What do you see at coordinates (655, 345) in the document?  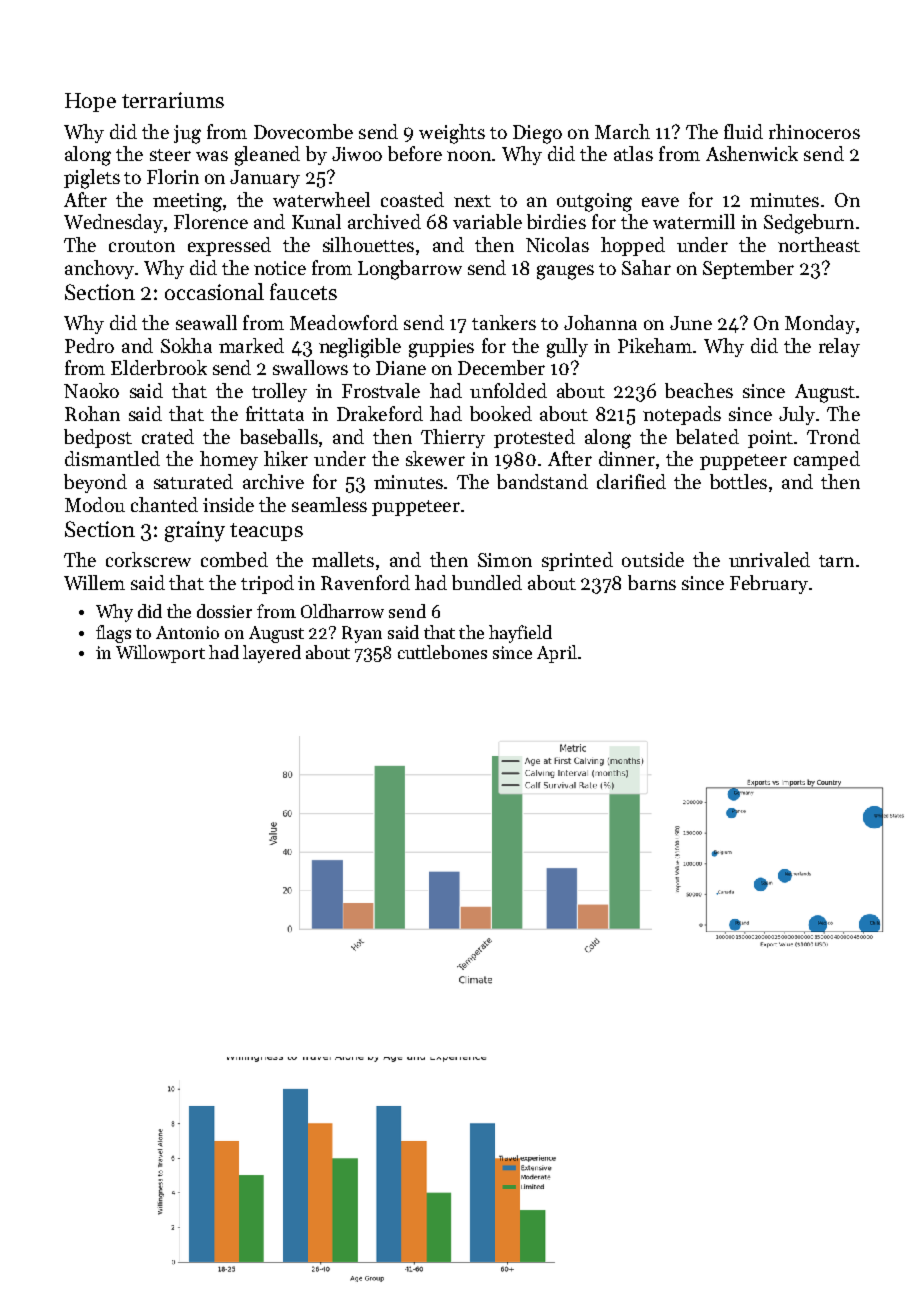 I see `Pikeham` at bounding box center [655, 345].
